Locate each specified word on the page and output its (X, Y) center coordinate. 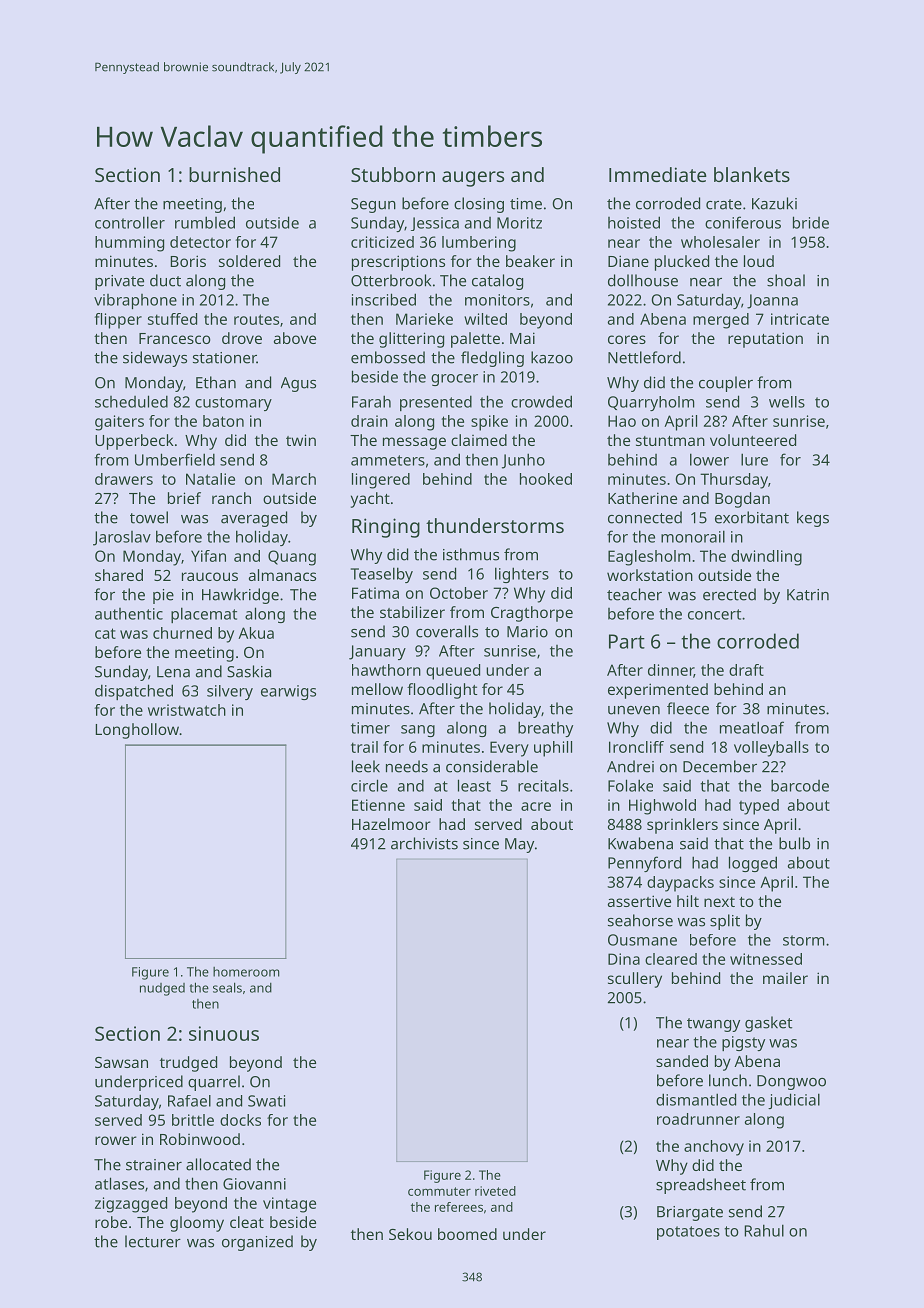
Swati (266, 1101)
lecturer (153, 1241)
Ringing (386, 528)
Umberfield (175, 459)
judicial (794, 1101)
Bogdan (742, 500)
